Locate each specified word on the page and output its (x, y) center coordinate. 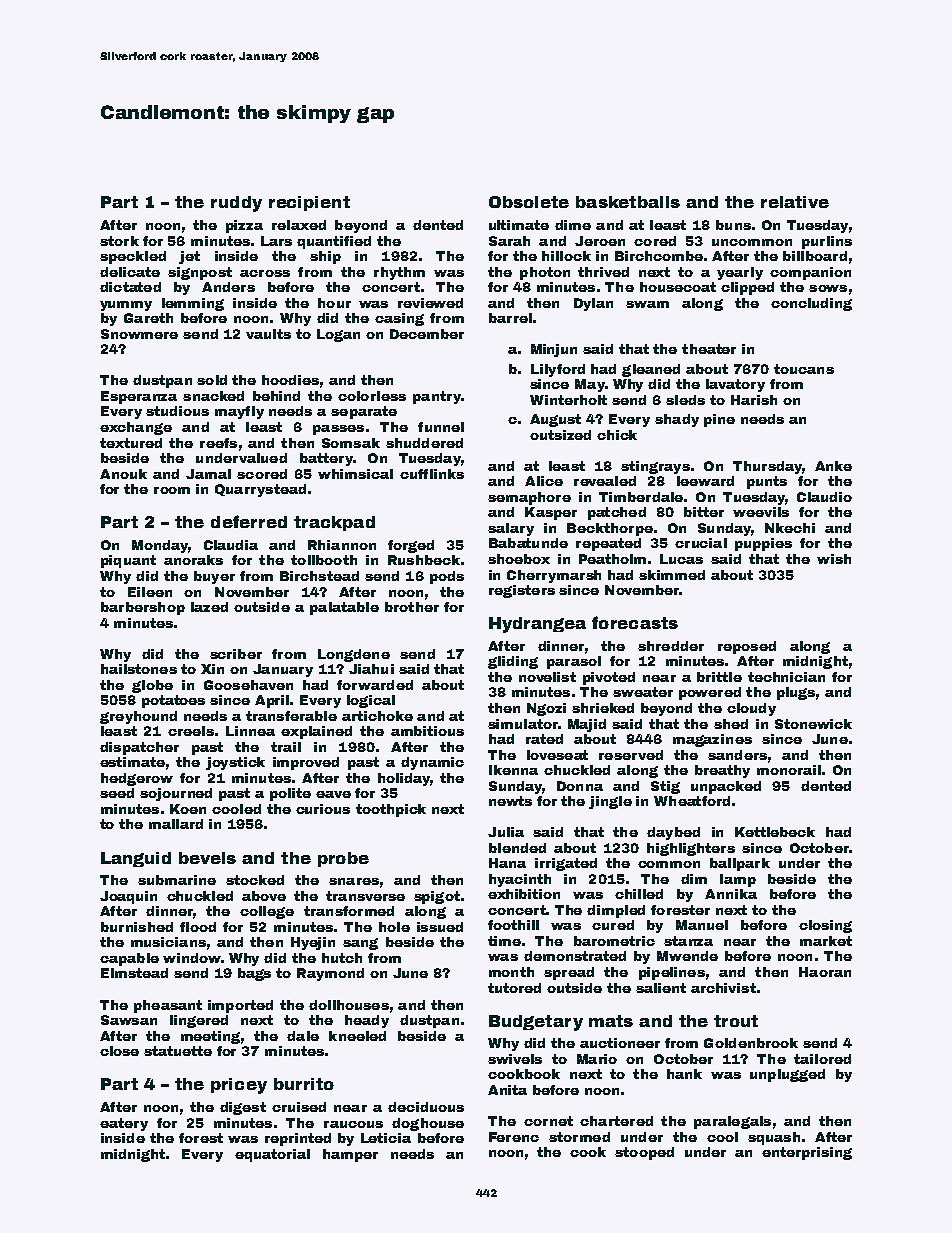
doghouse (428, 1124)
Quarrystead (260, 490)
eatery (124, 1124)
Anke (833, 466)
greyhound (138, 717)
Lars (276, 241)
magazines (712, 740)
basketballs (628, 202)
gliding (513, 662)
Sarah (509, 241)
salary (511, 529)
